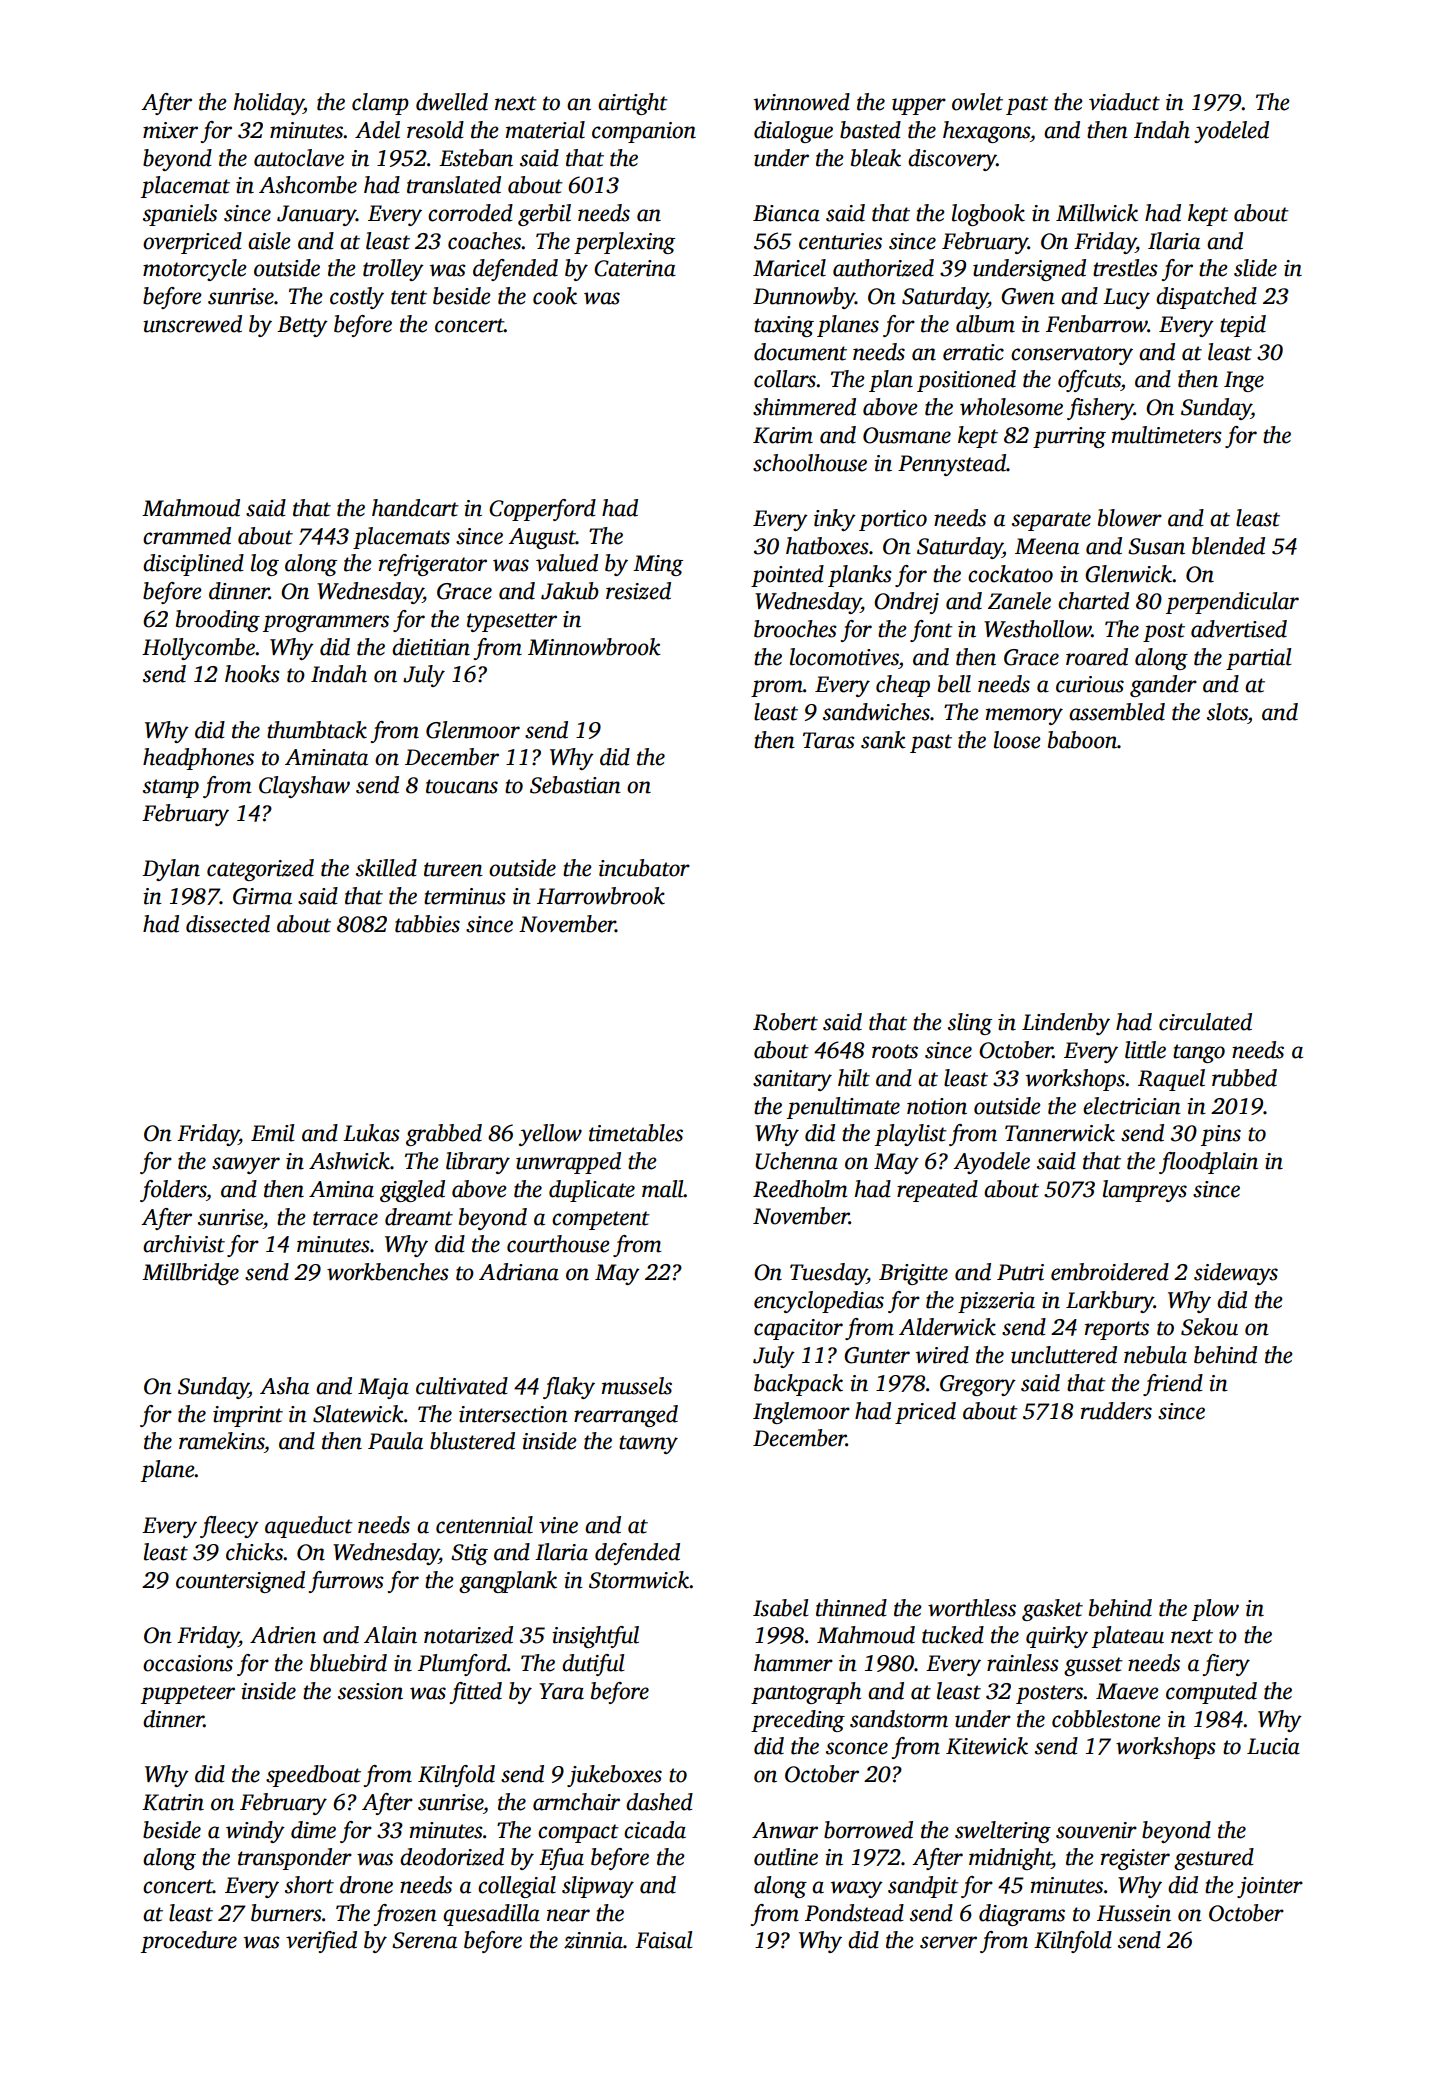  I want to click on tepid, so click(1243, 326).
